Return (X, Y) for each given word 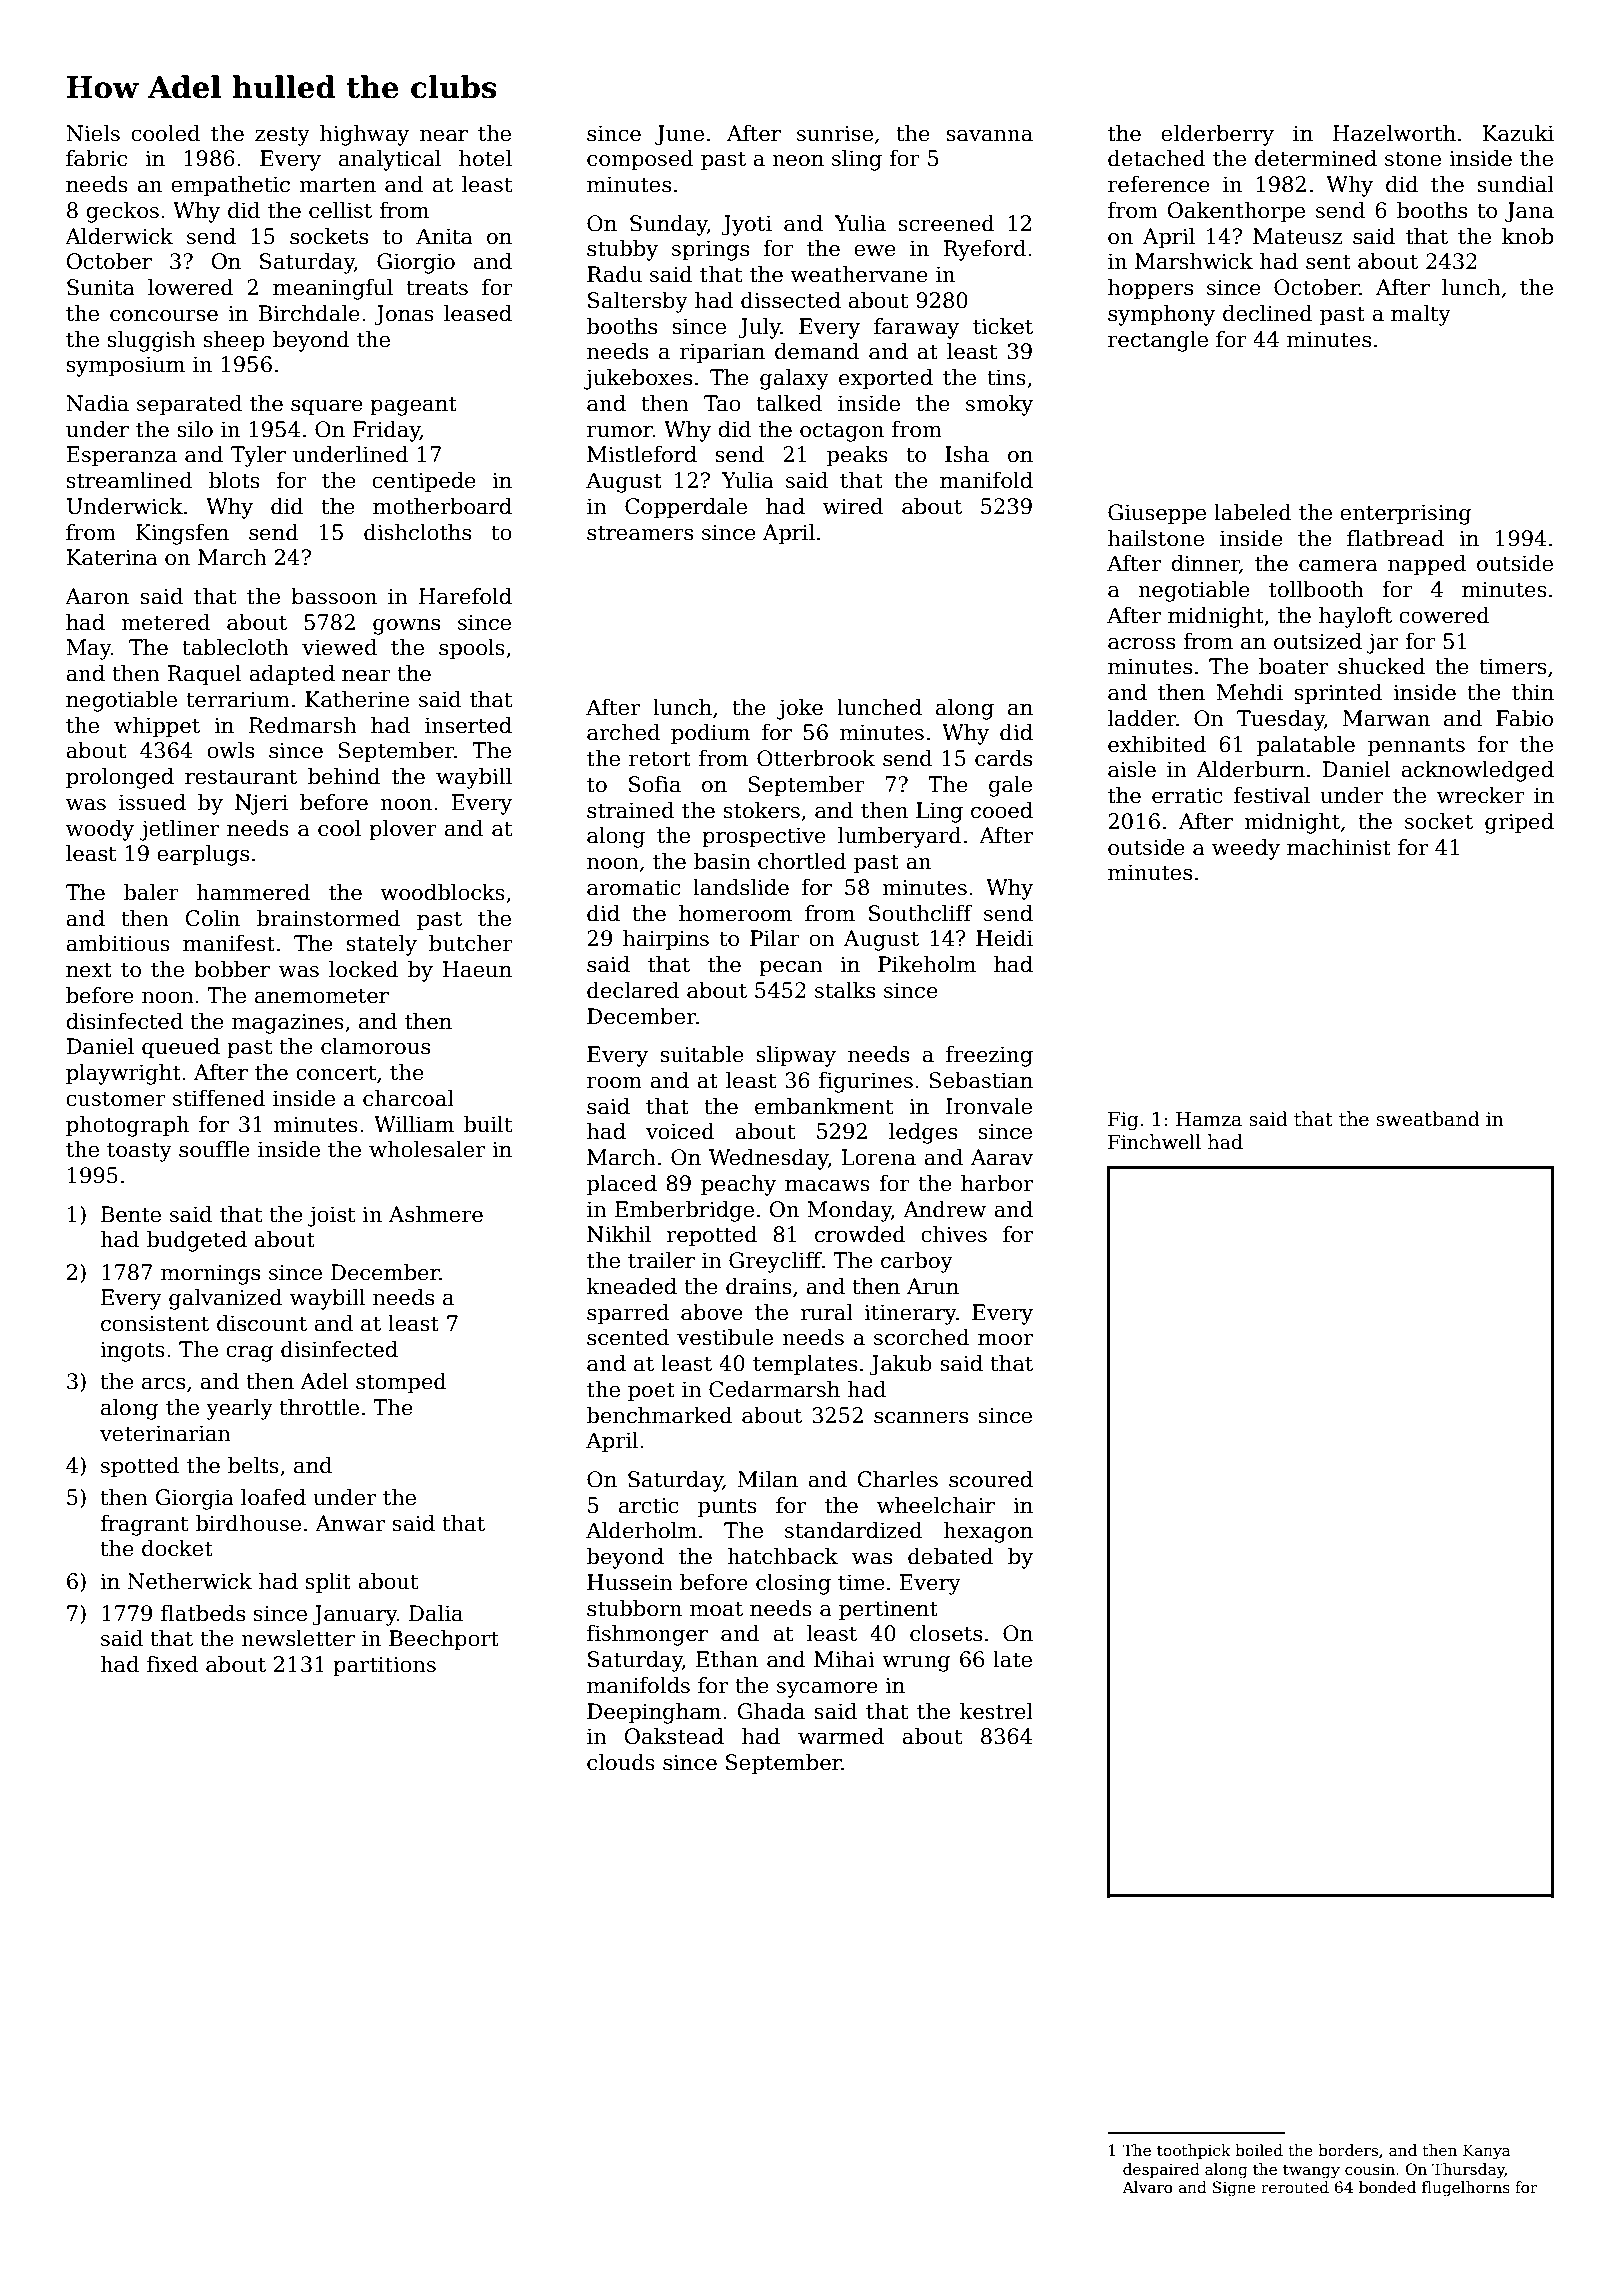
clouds (621, 1762)
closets (946, 1633)
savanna (990, 136)
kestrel (996, 1711)
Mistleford (642, 454)
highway (364, 135)
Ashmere (436, 1214)
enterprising (1406, 514)
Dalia (436, 1613)
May (88, 649)
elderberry (1217, 135)
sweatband (1428, 1119)
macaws (827, 1186)
